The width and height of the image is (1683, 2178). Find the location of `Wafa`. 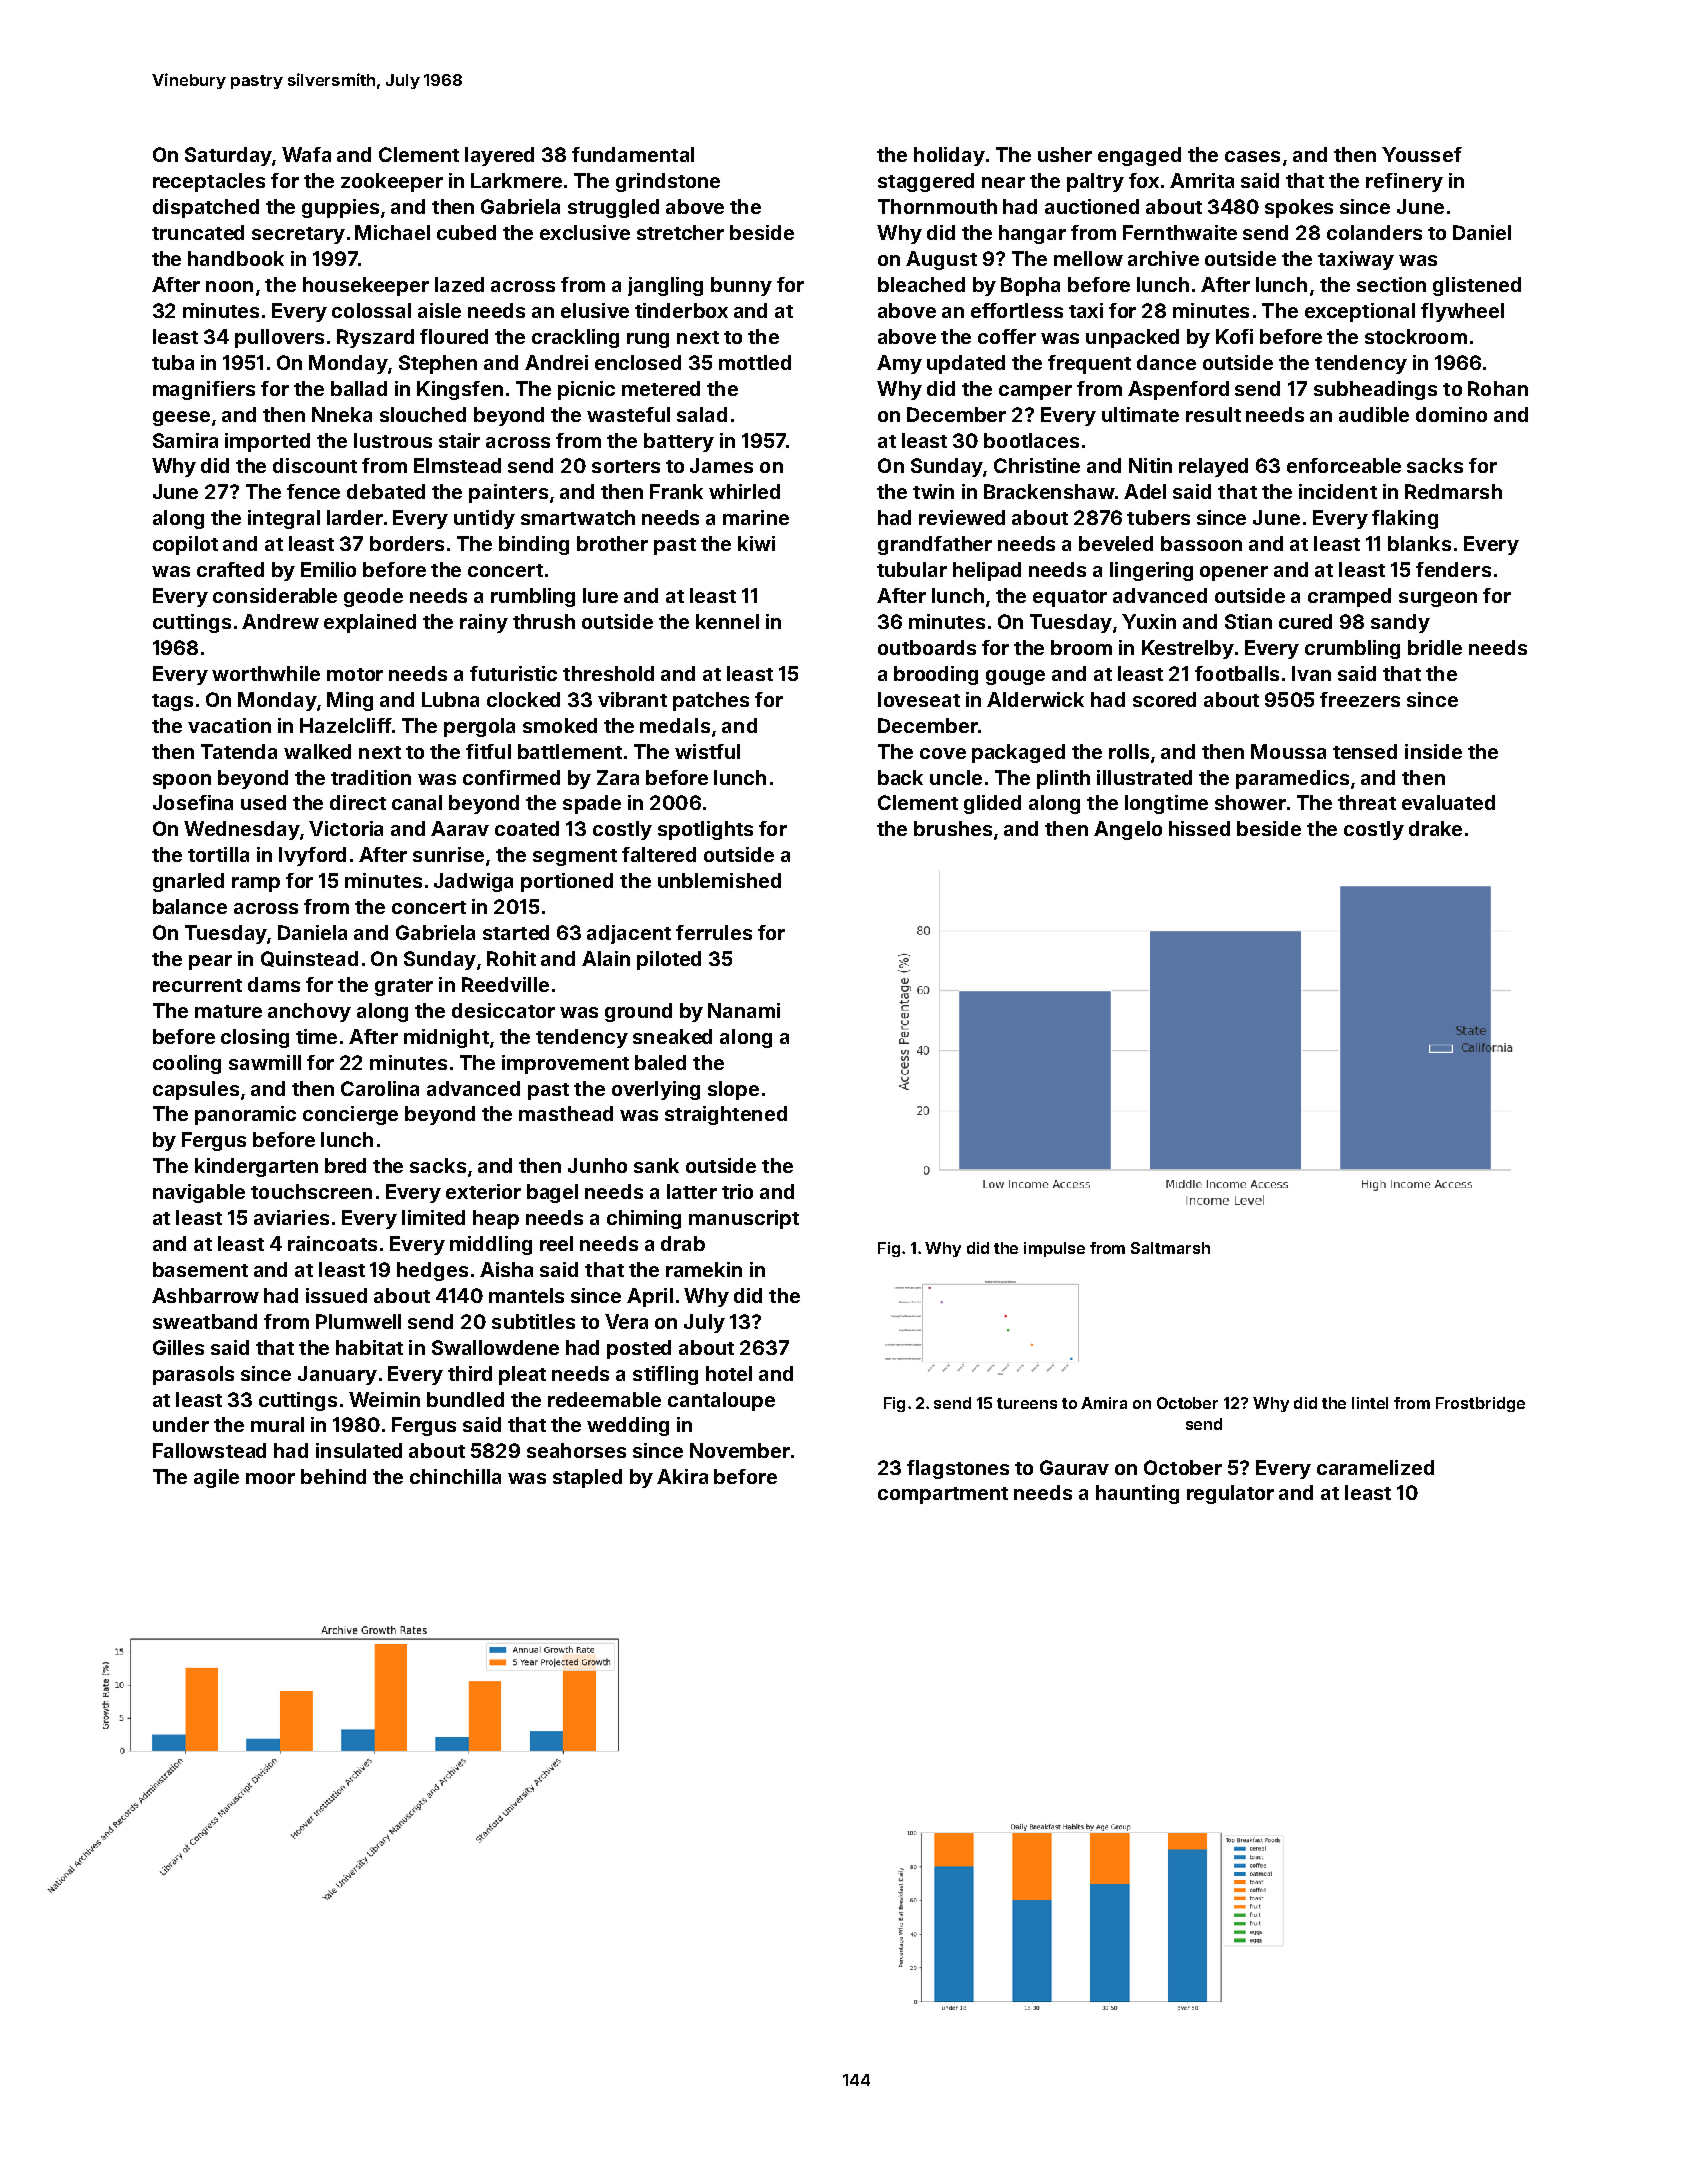

Wafa is located at coordinates (306, 154).
